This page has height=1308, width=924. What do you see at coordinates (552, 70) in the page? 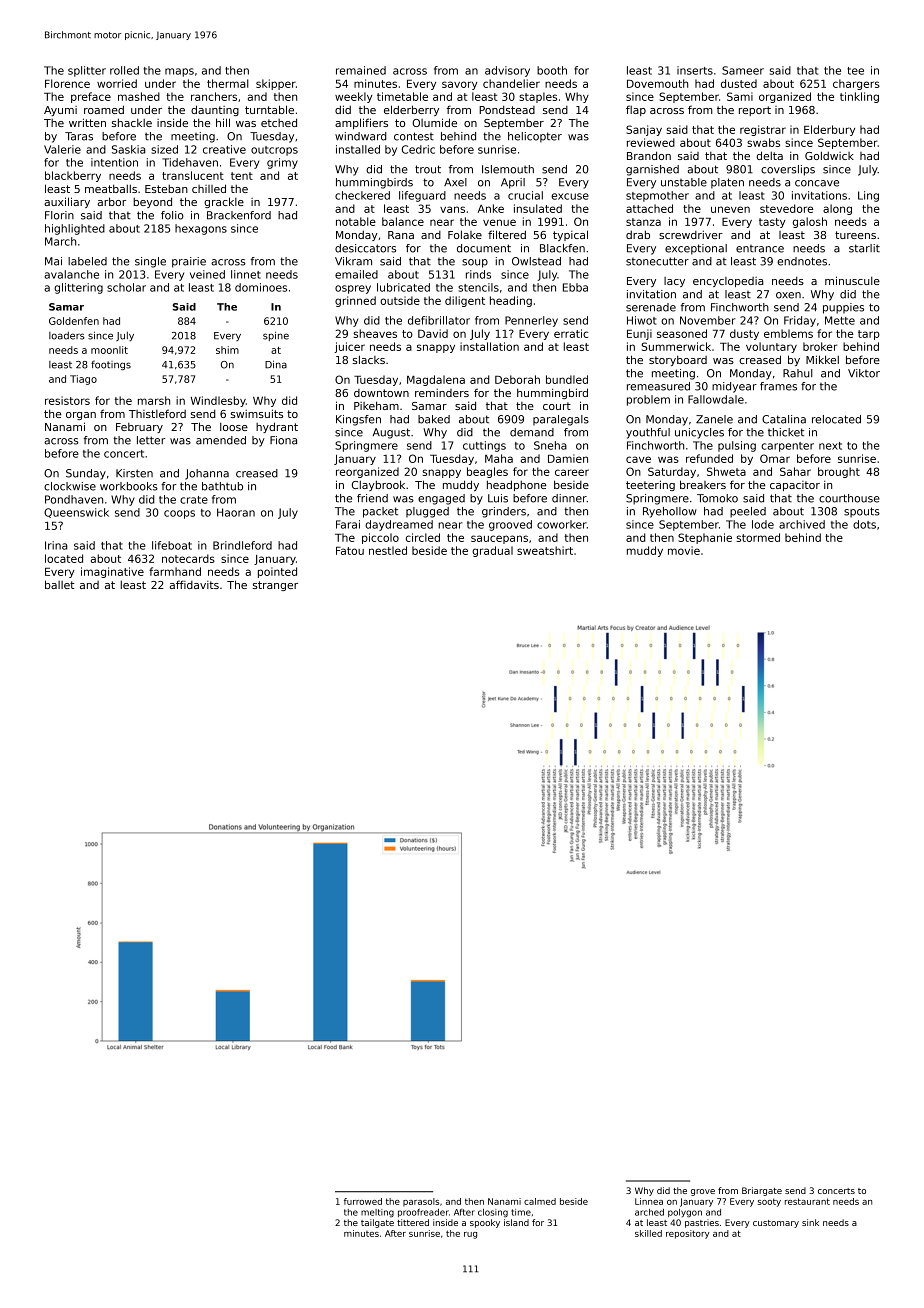
I see `booth` at bounding box center [552, 70].
